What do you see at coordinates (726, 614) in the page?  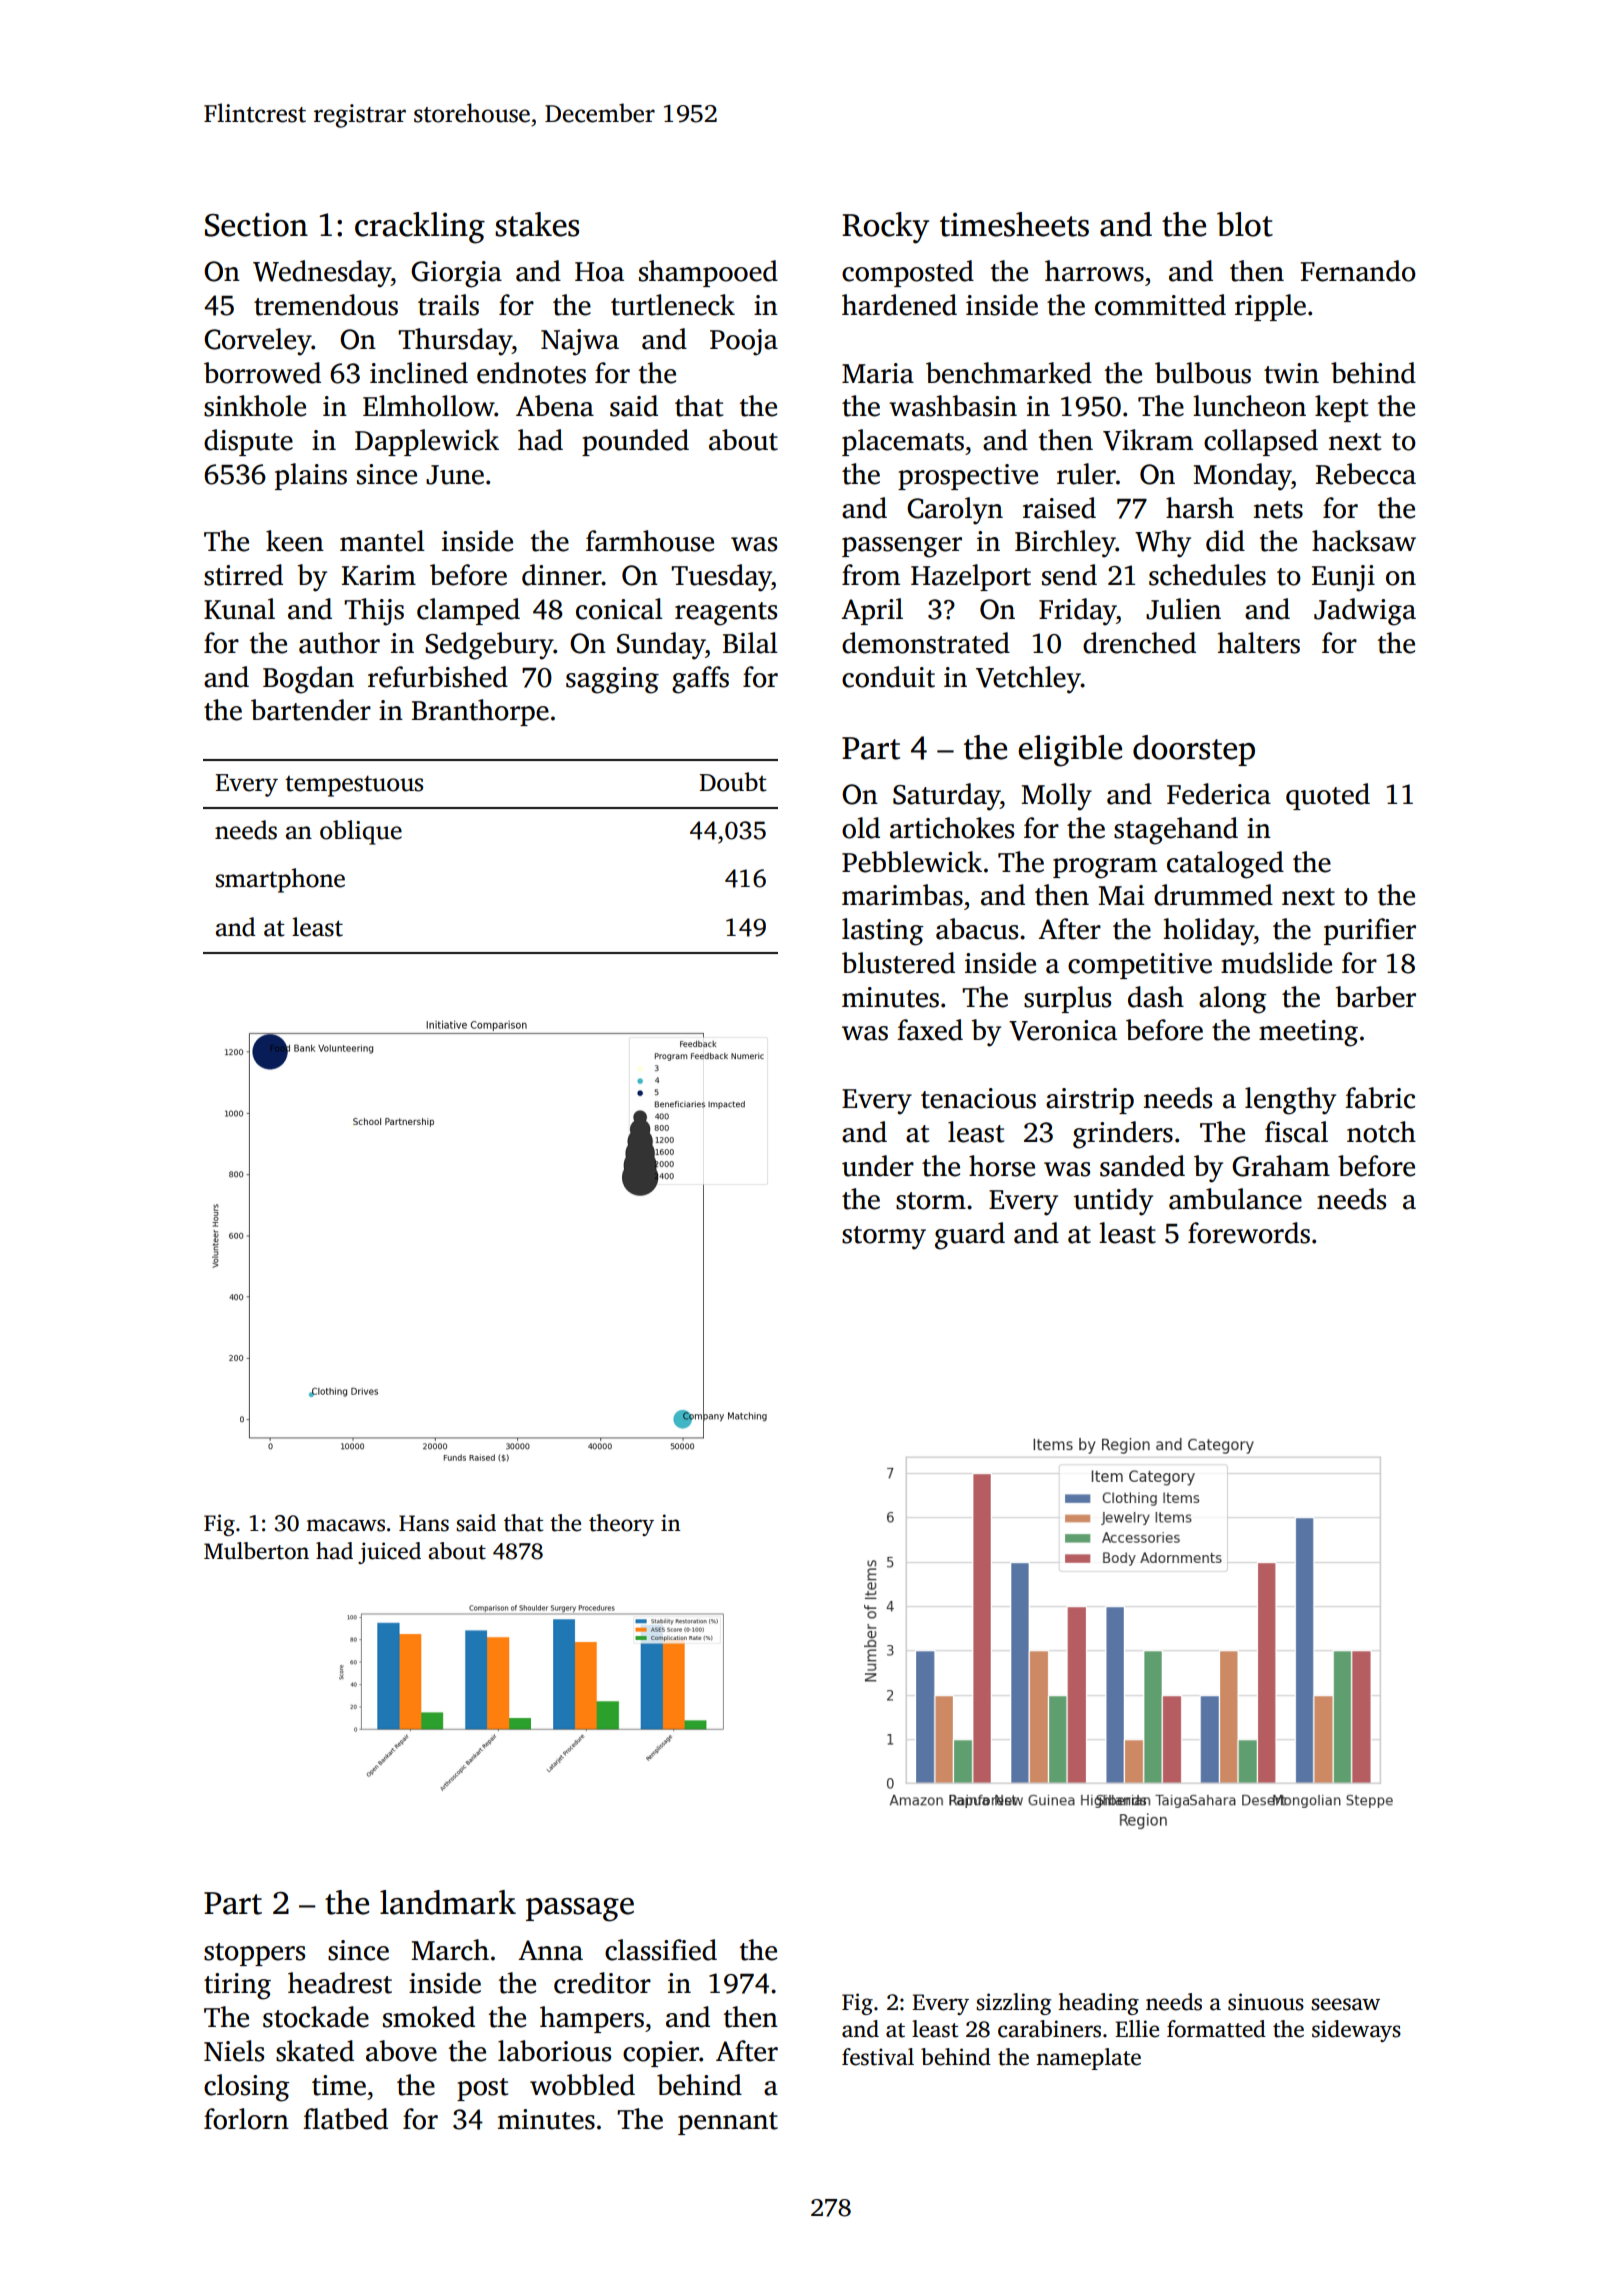 I see `reagents` at bounding box center [726, 614].
